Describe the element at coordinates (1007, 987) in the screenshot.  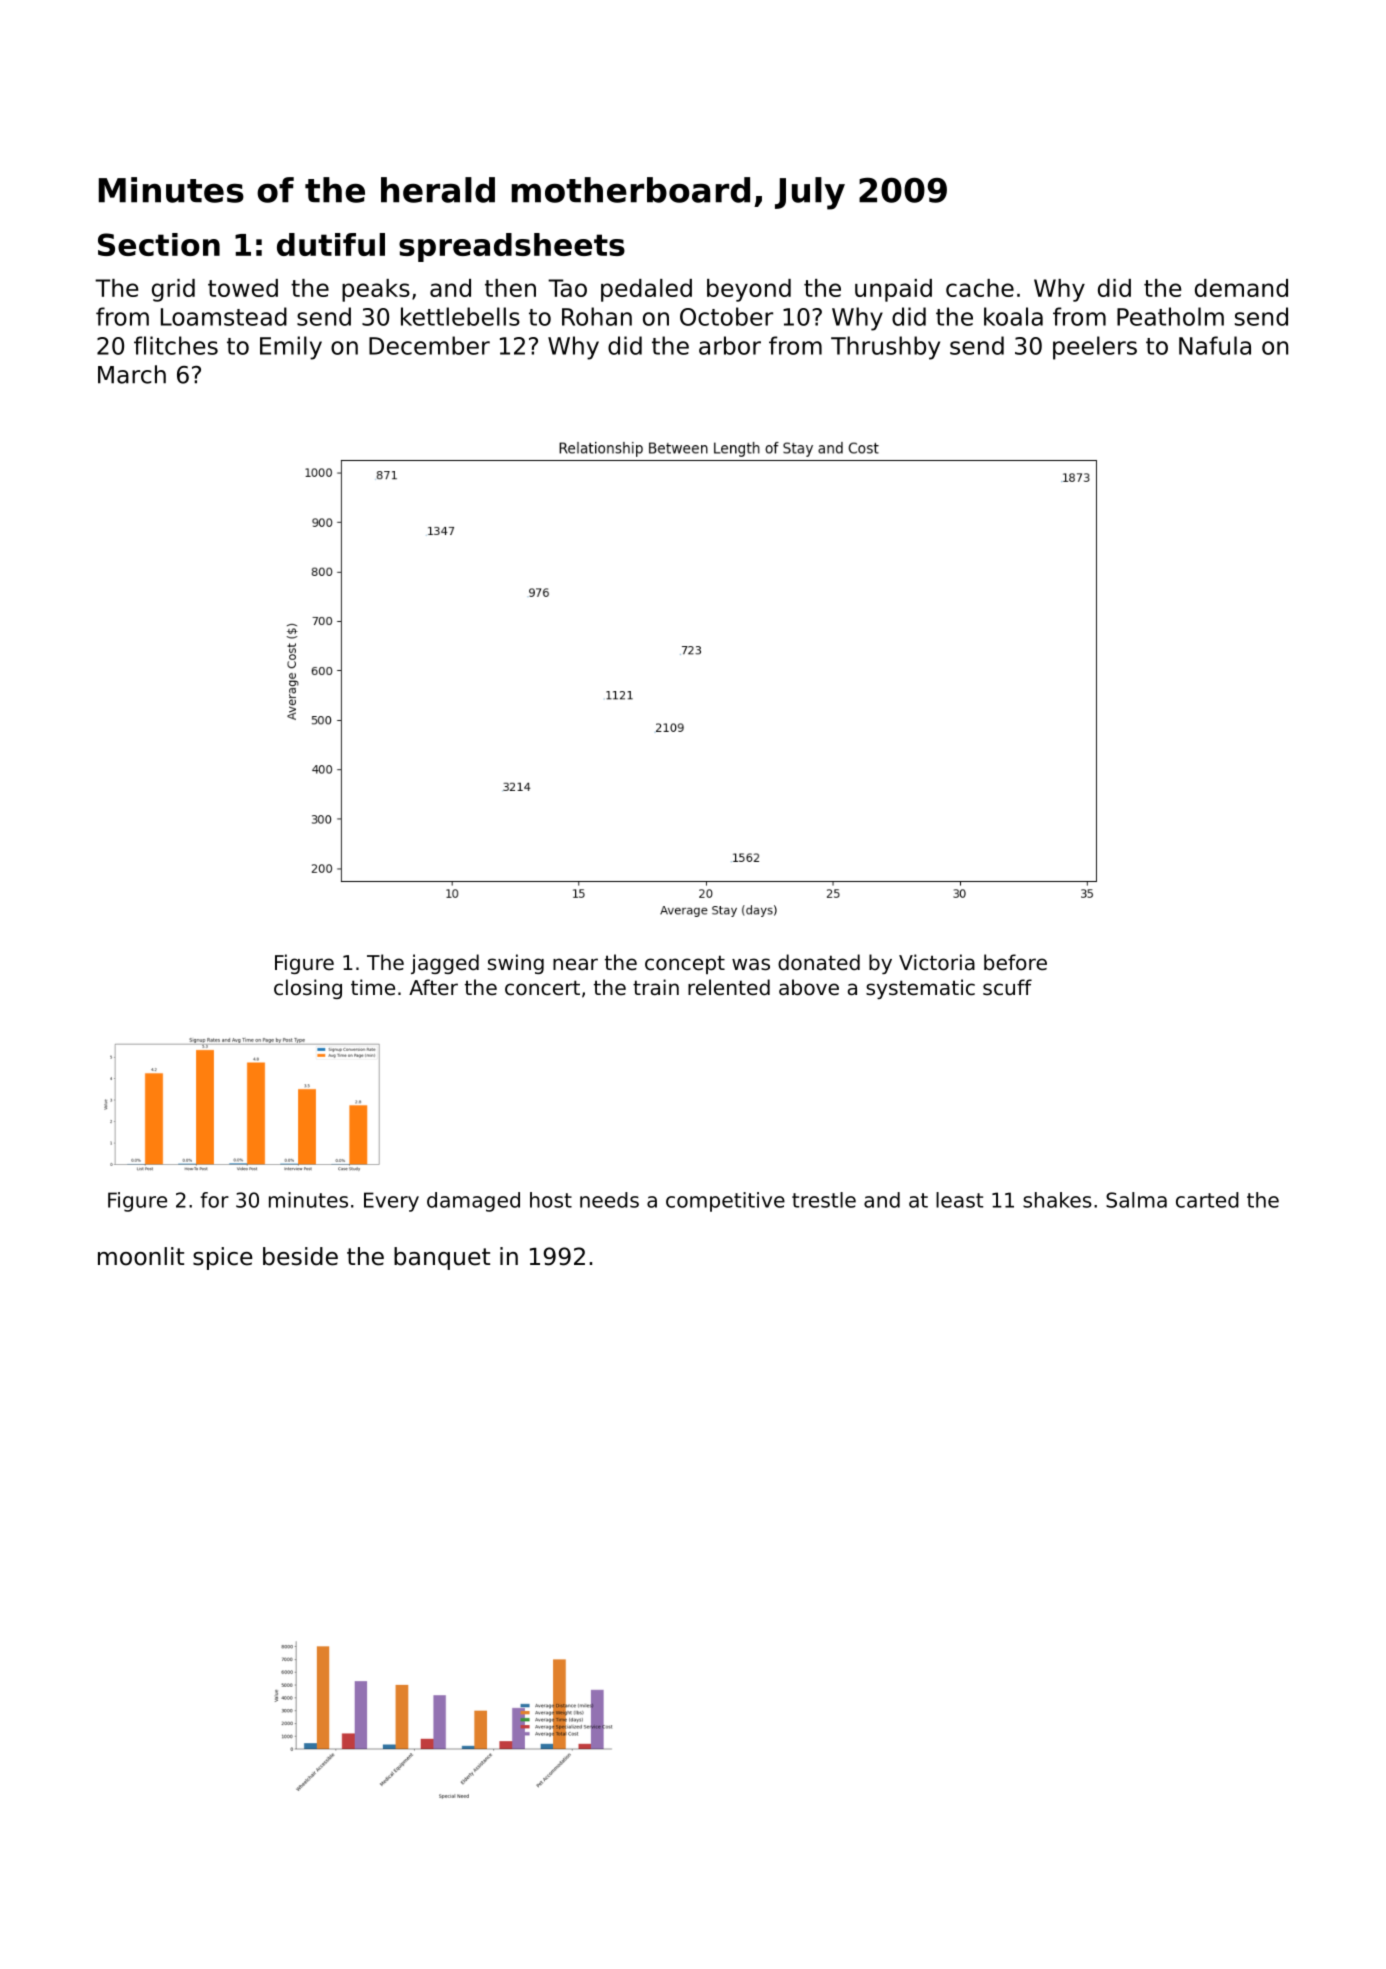
I see `scuff` at that location.
